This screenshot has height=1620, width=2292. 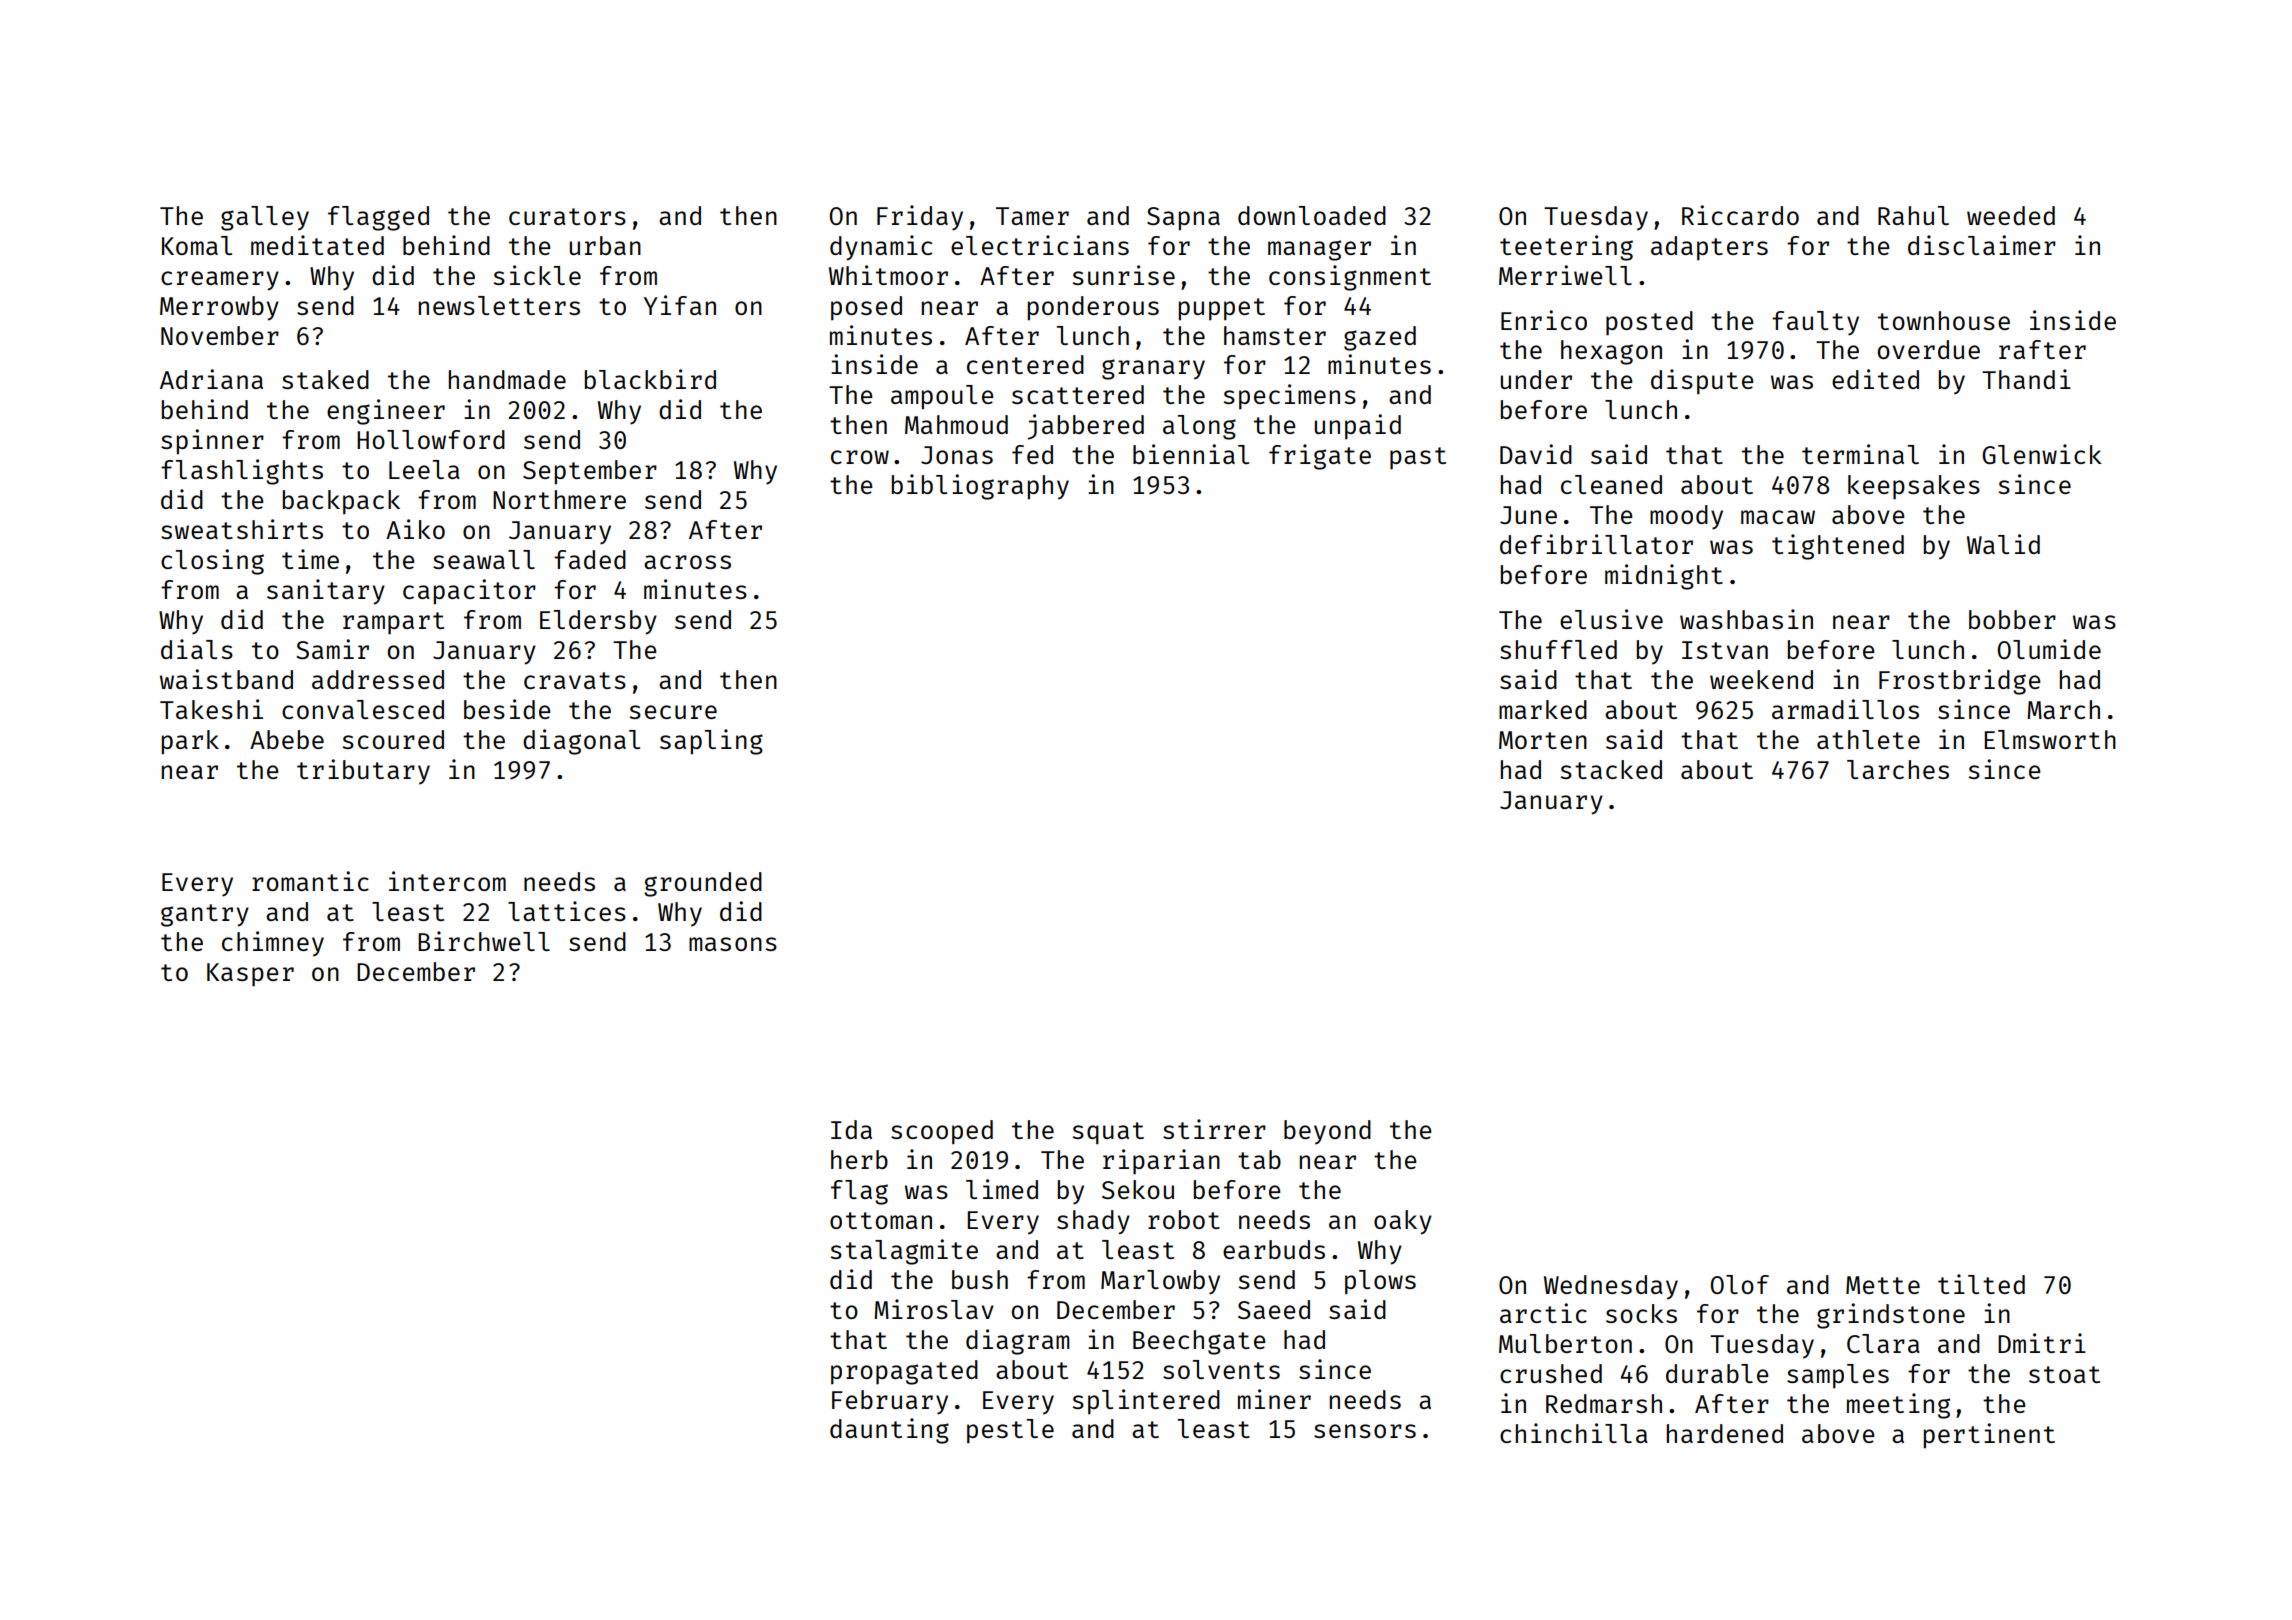 What do you see at coordinates (1914, 487) in the screenshot?
I see `keepsakes` at bounding box center [1914, 487].
